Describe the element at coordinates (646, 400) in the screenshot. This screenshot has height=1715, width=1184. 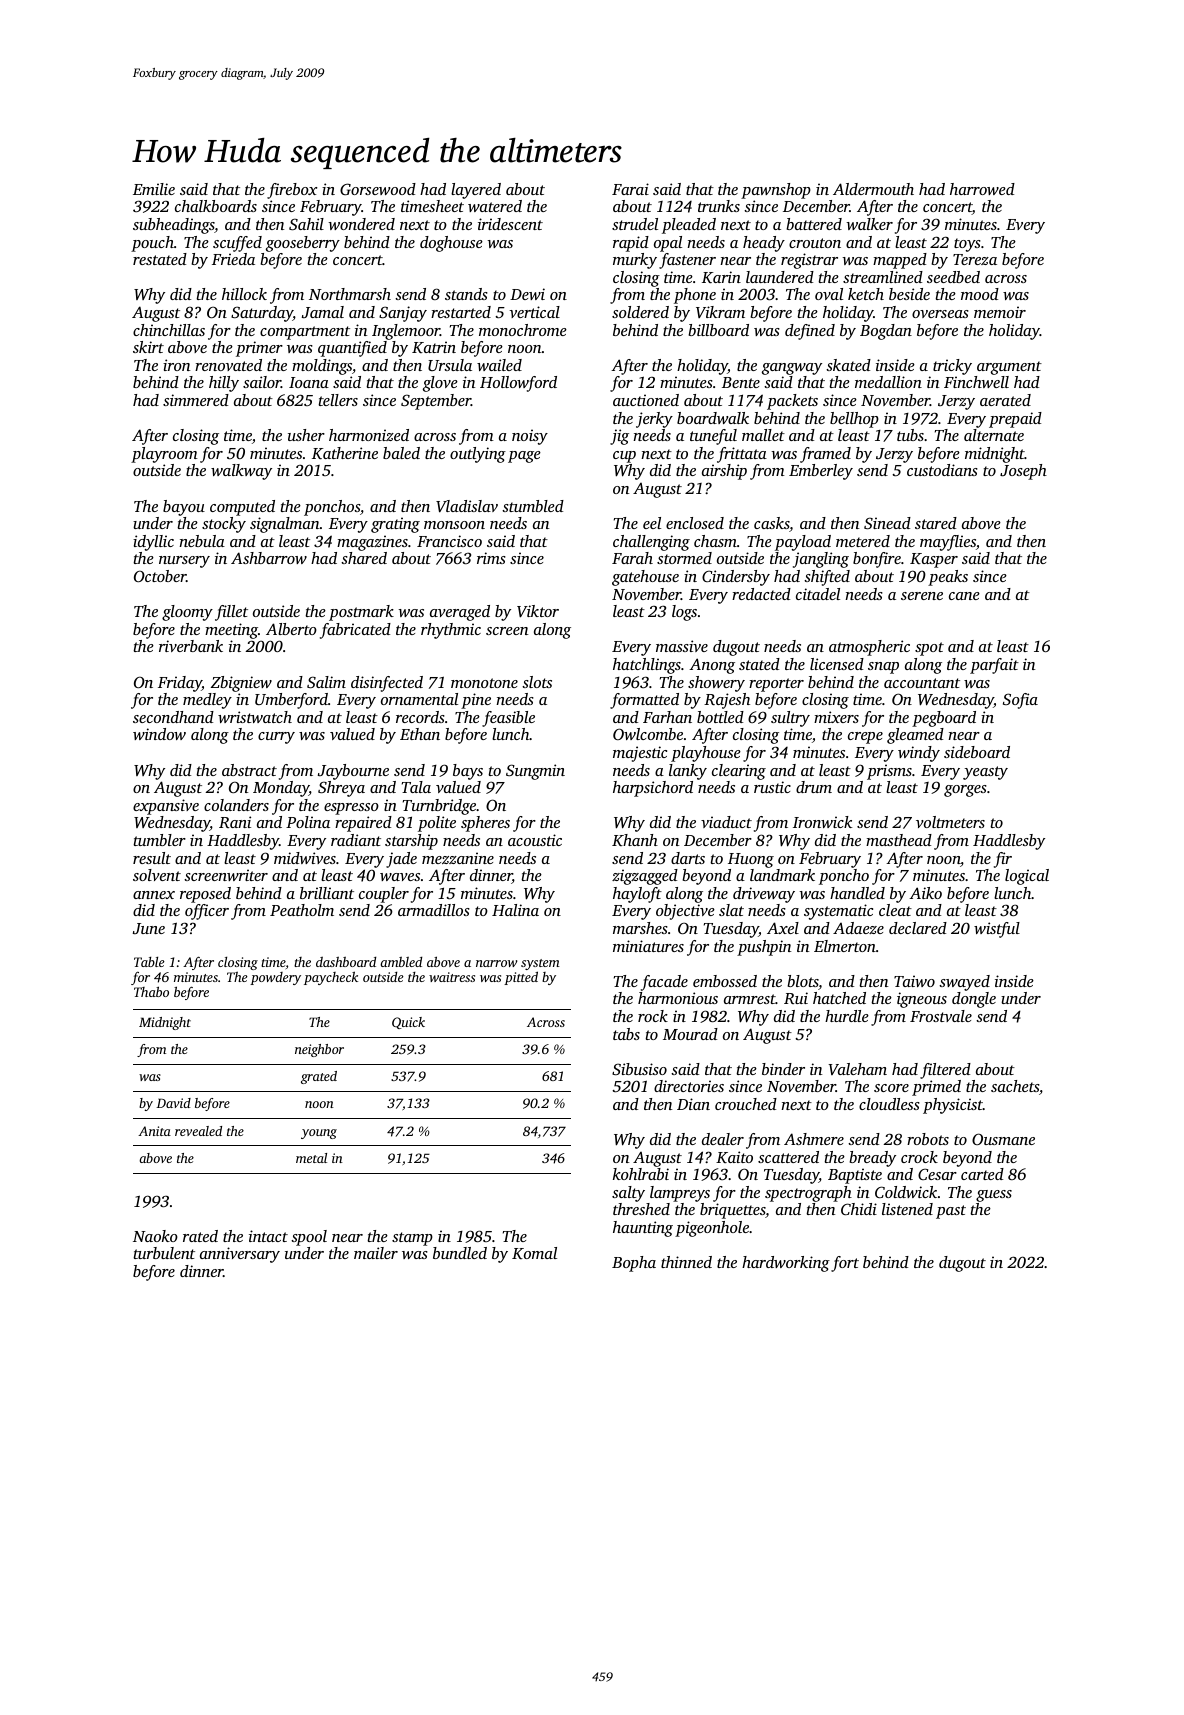
I see `auctioned` at that location.
